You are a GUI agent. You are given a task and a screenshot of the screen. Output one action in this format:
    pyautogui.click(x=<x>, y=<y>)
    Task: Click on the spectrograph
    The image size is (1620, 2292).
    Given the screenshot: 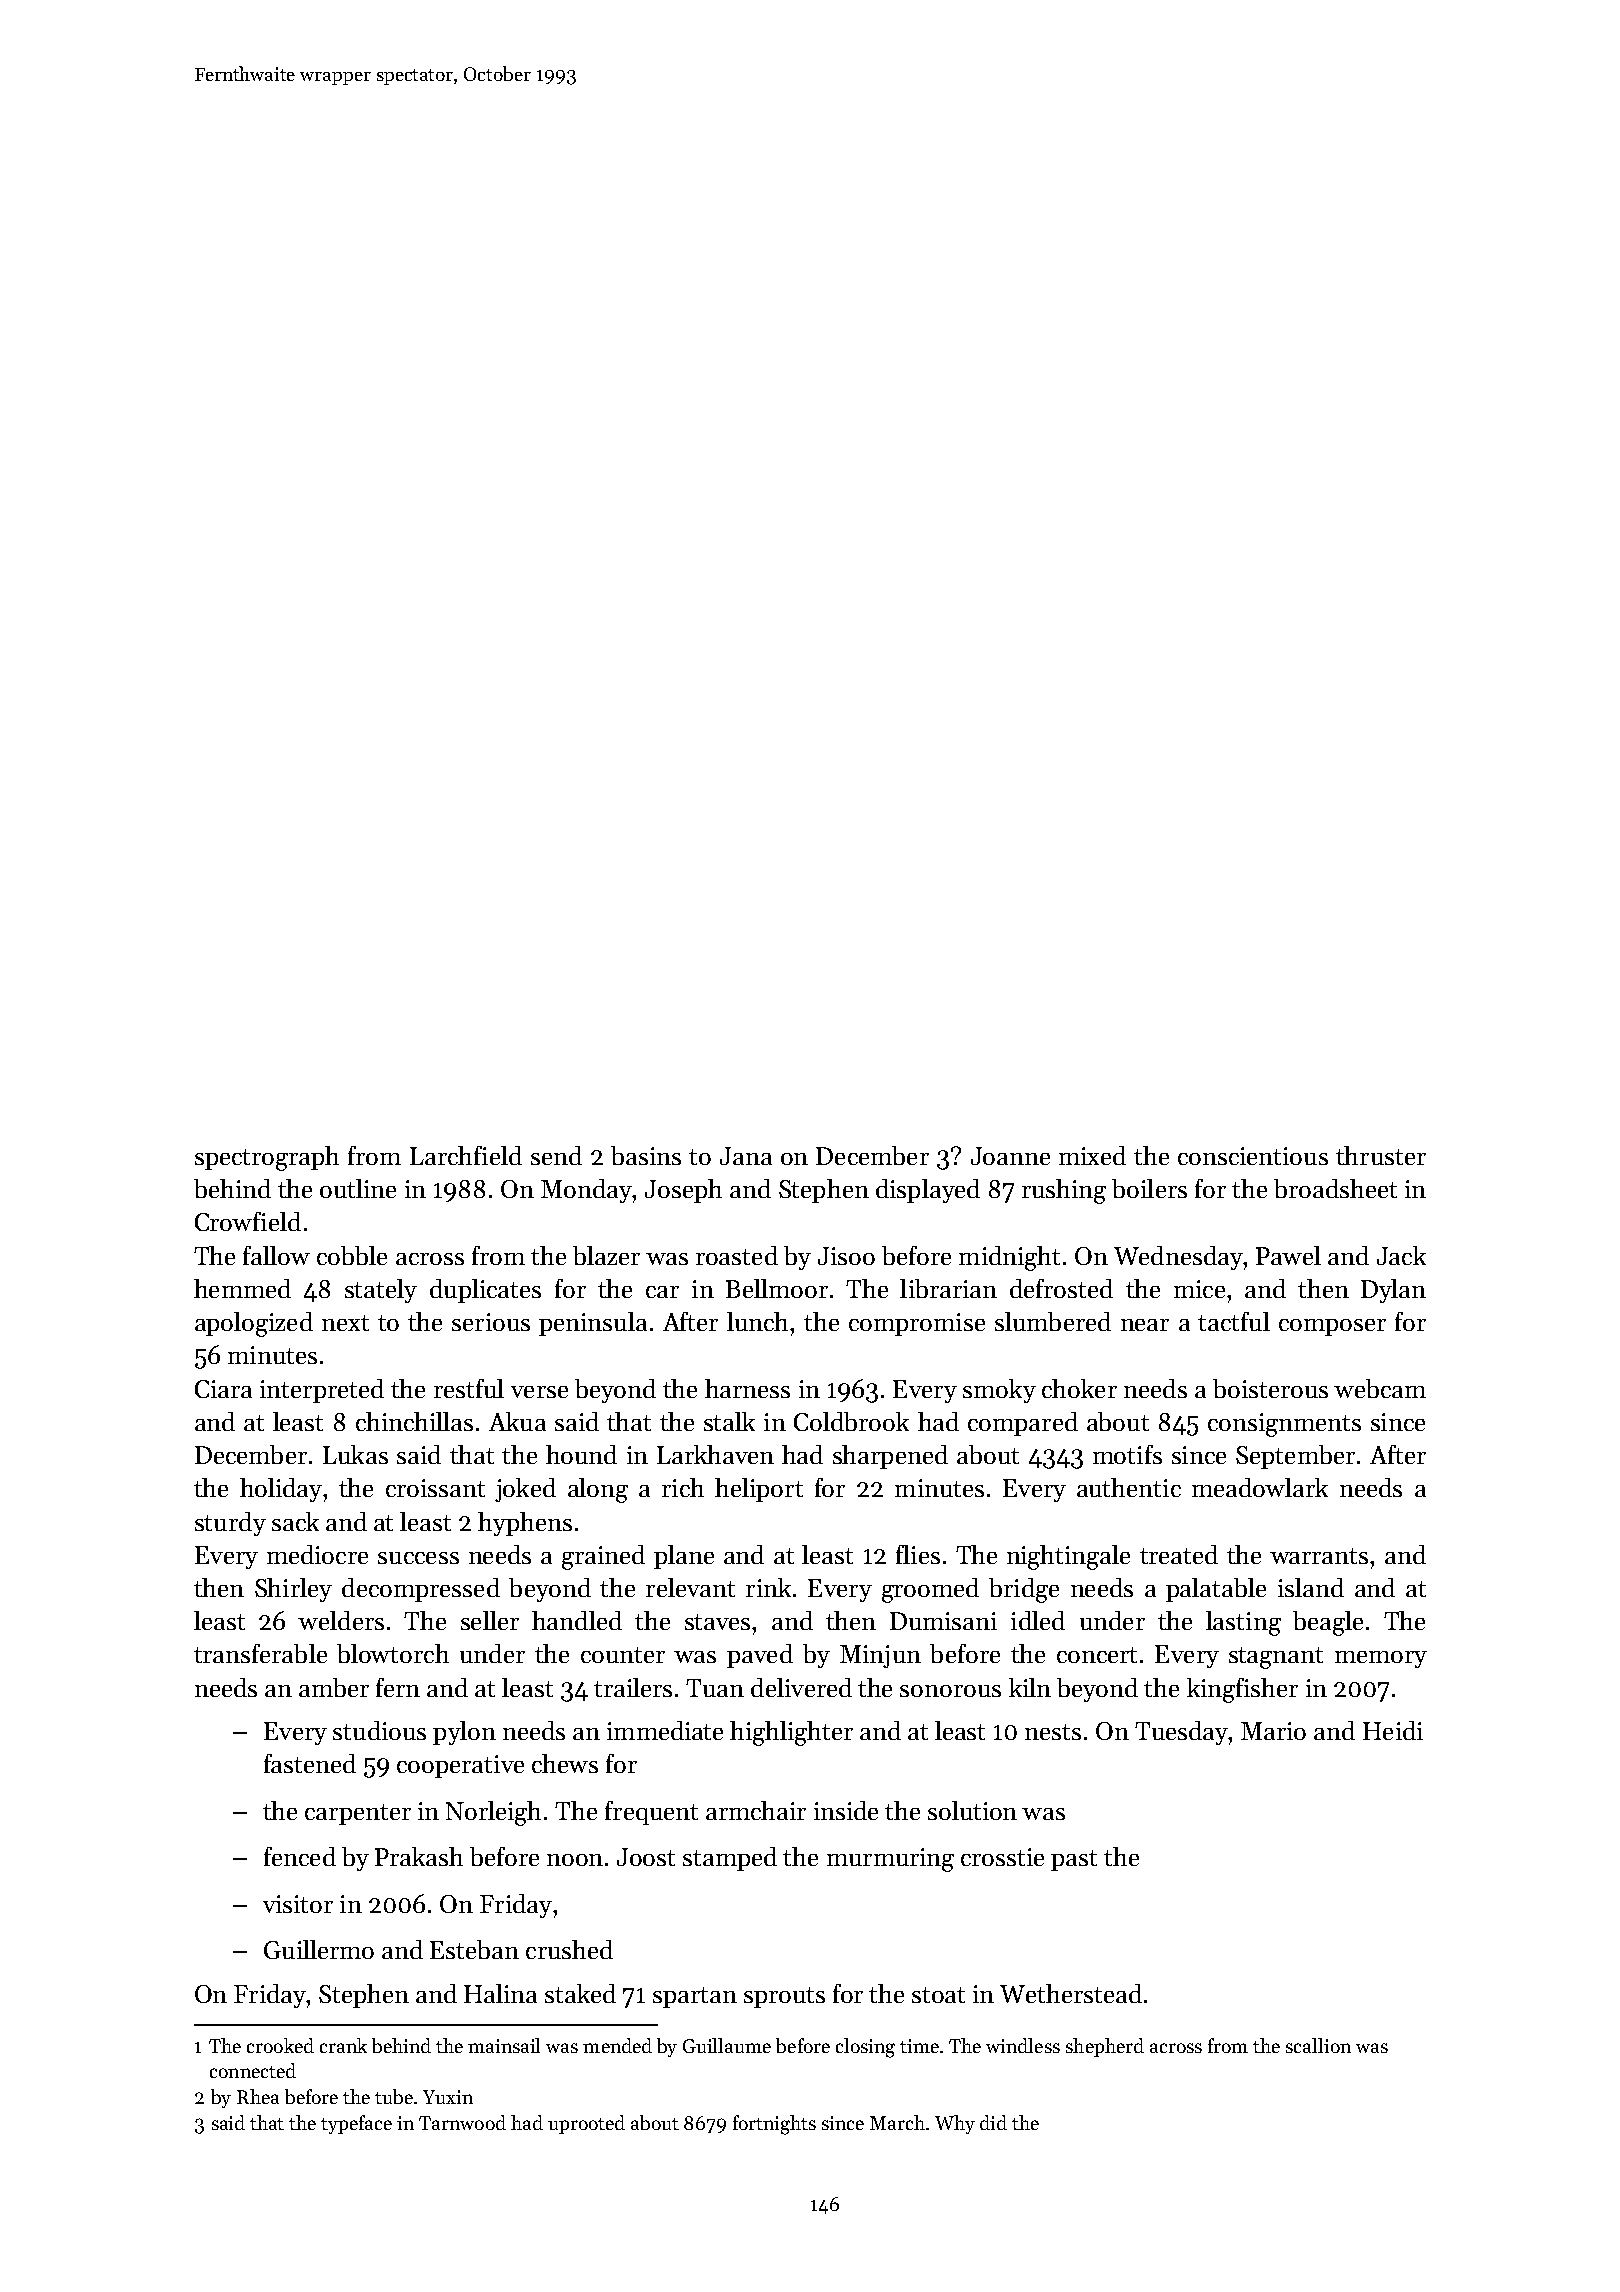 What is the action you would take?
    pyautogui.click(x=267, y=1158)
